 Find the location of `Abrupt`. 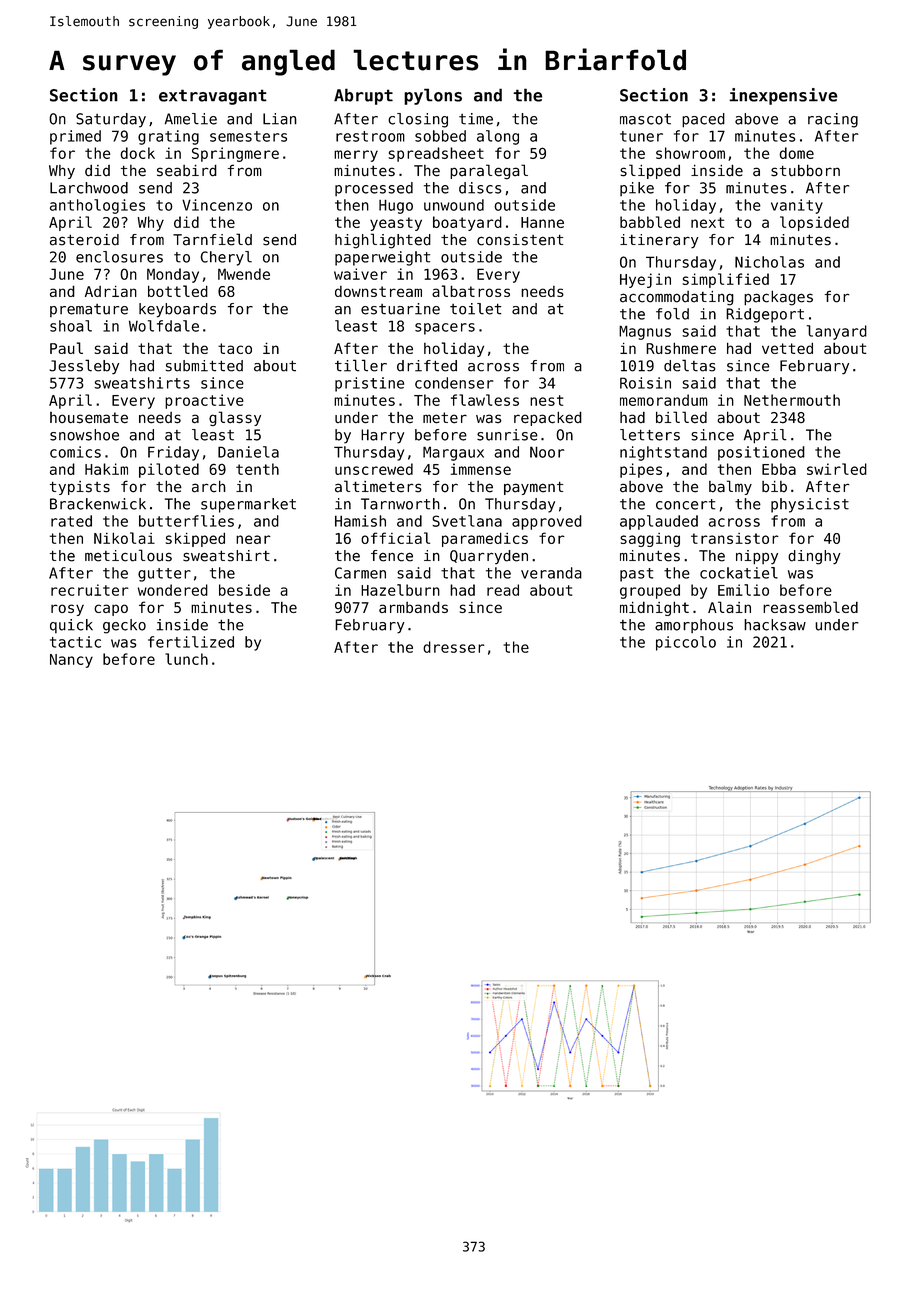

Abrupt is located at coordinates (363, 96).
